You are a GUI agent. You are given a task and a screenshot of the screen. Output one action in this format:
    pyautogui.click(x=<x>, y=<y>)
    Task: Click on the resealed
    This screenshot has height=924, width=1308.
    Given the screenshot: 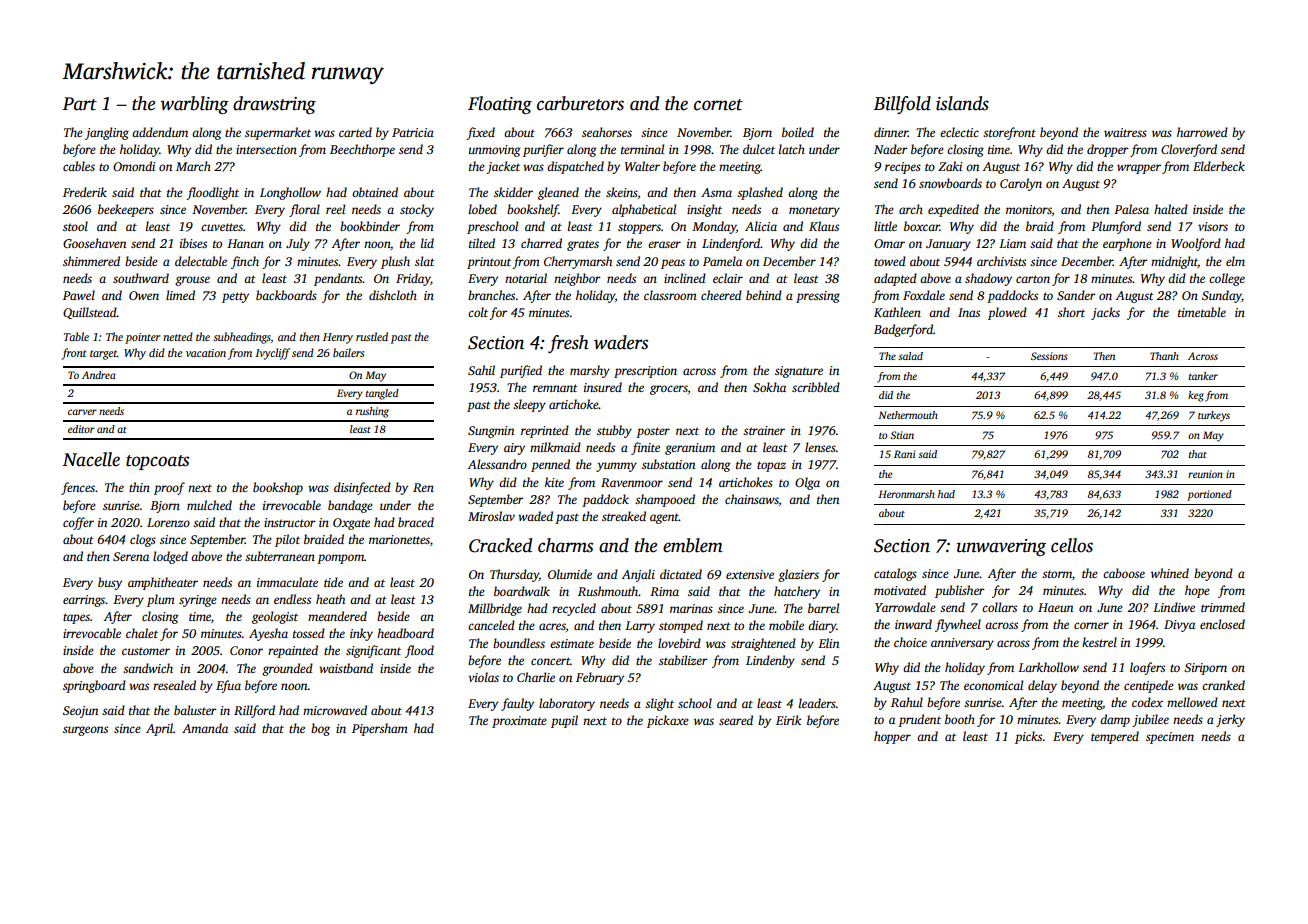 What is the action you would take?
    pyautogui.click(x=174, y=685)
